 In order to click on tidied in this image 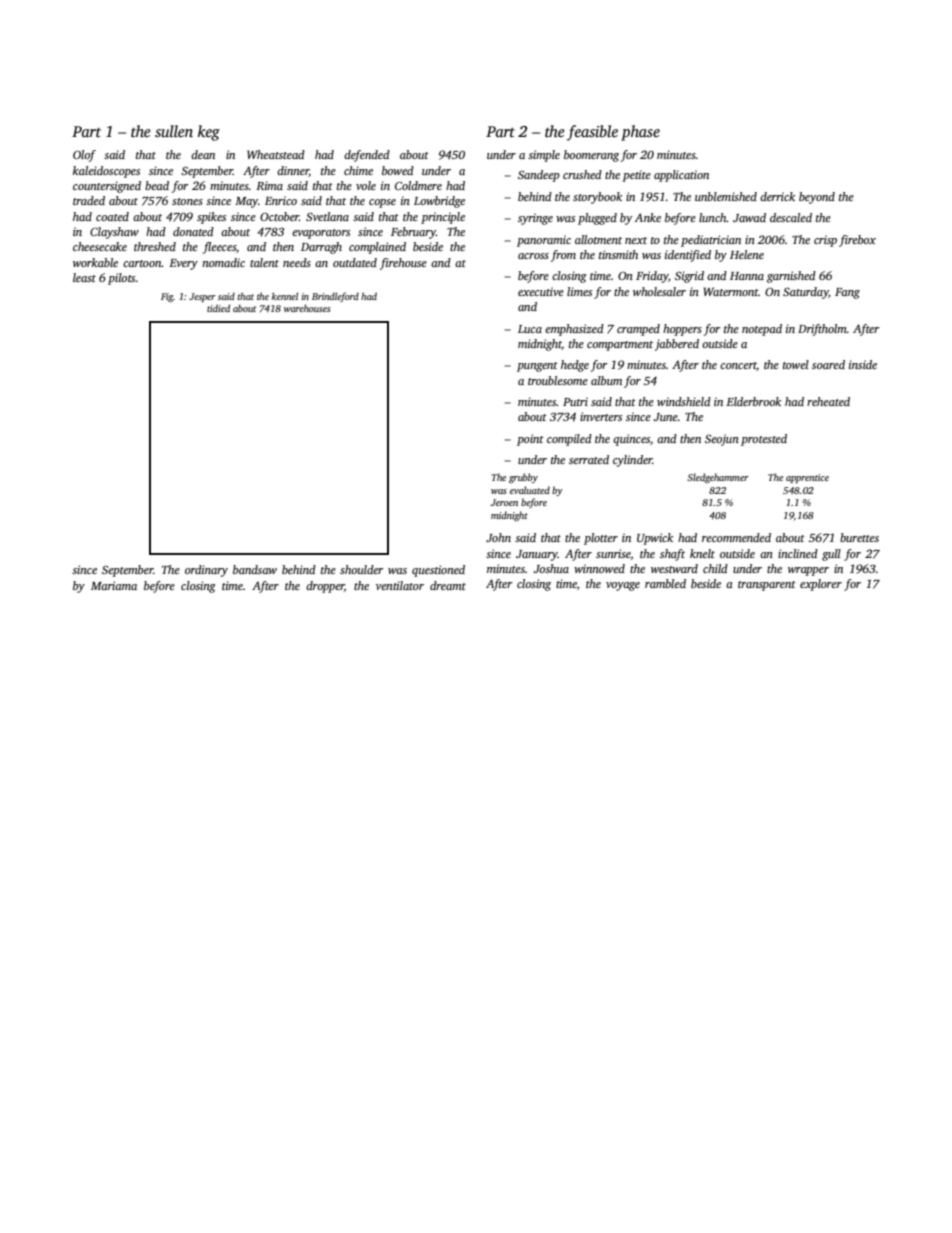, I will do `click(218, 308)`.
